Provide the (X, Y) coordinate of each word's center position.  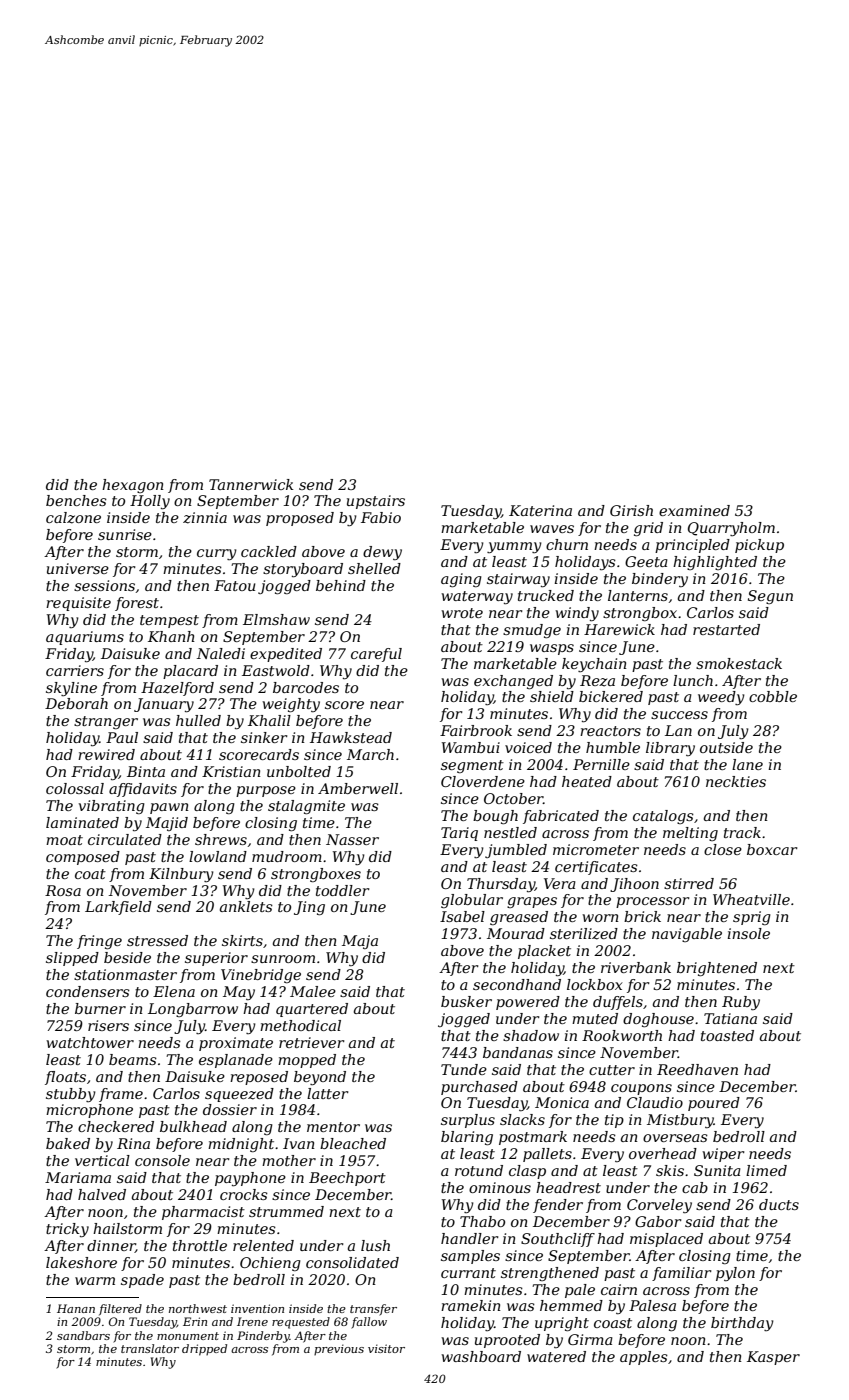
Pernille (601, 764)
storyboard (303, 570)
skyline (71, 689)
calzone (73, 518)
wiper (723, 1155)
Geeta (646, 561)
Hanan (76, 1308)
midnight (241, 1145)
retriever (311, 1042)
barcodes (306, 687)
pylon (735, 1274)
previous (339, 1349)
